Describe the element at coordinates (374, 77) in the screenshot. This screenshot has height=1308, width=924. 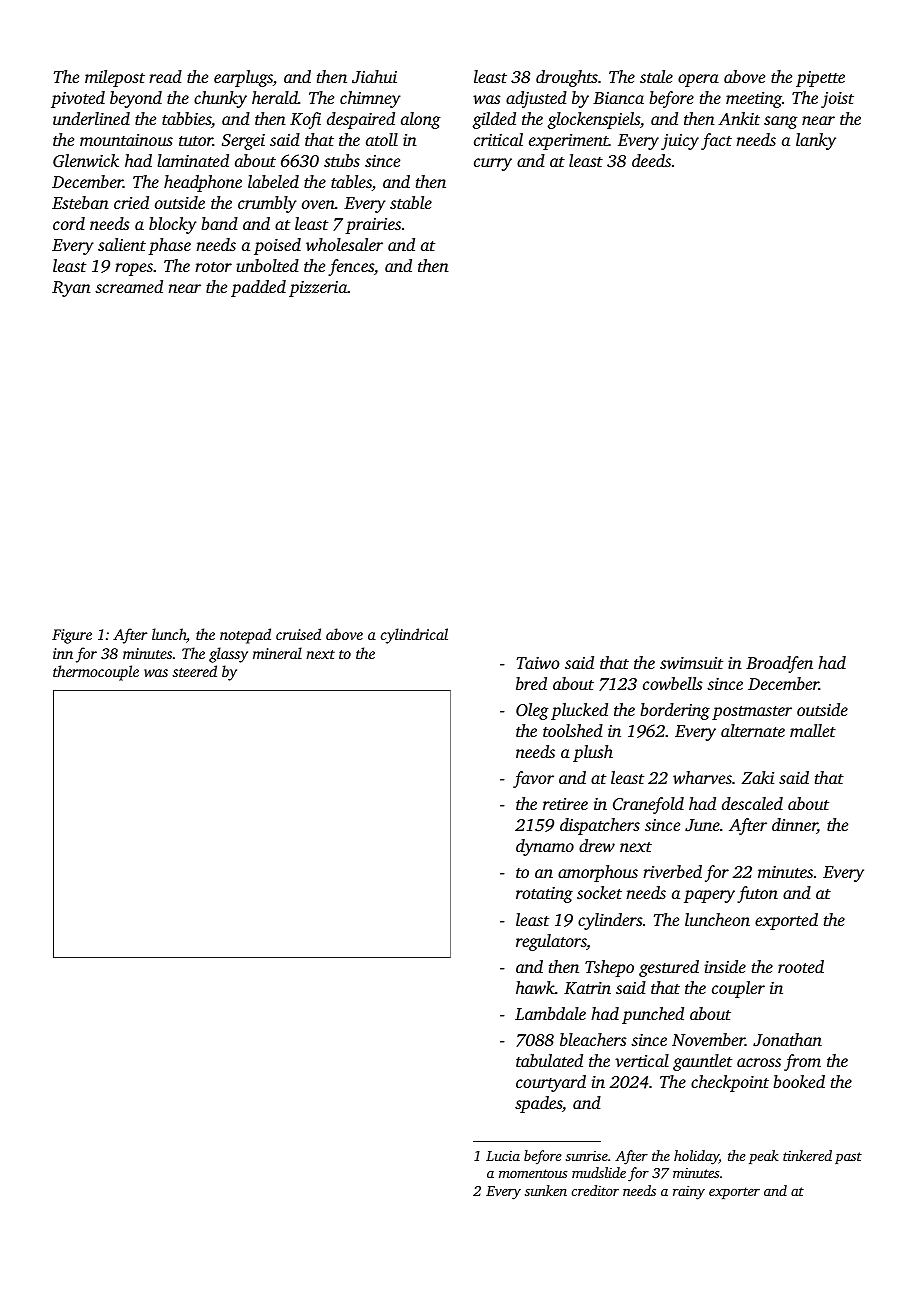
I see `Jiahui` at that location.
